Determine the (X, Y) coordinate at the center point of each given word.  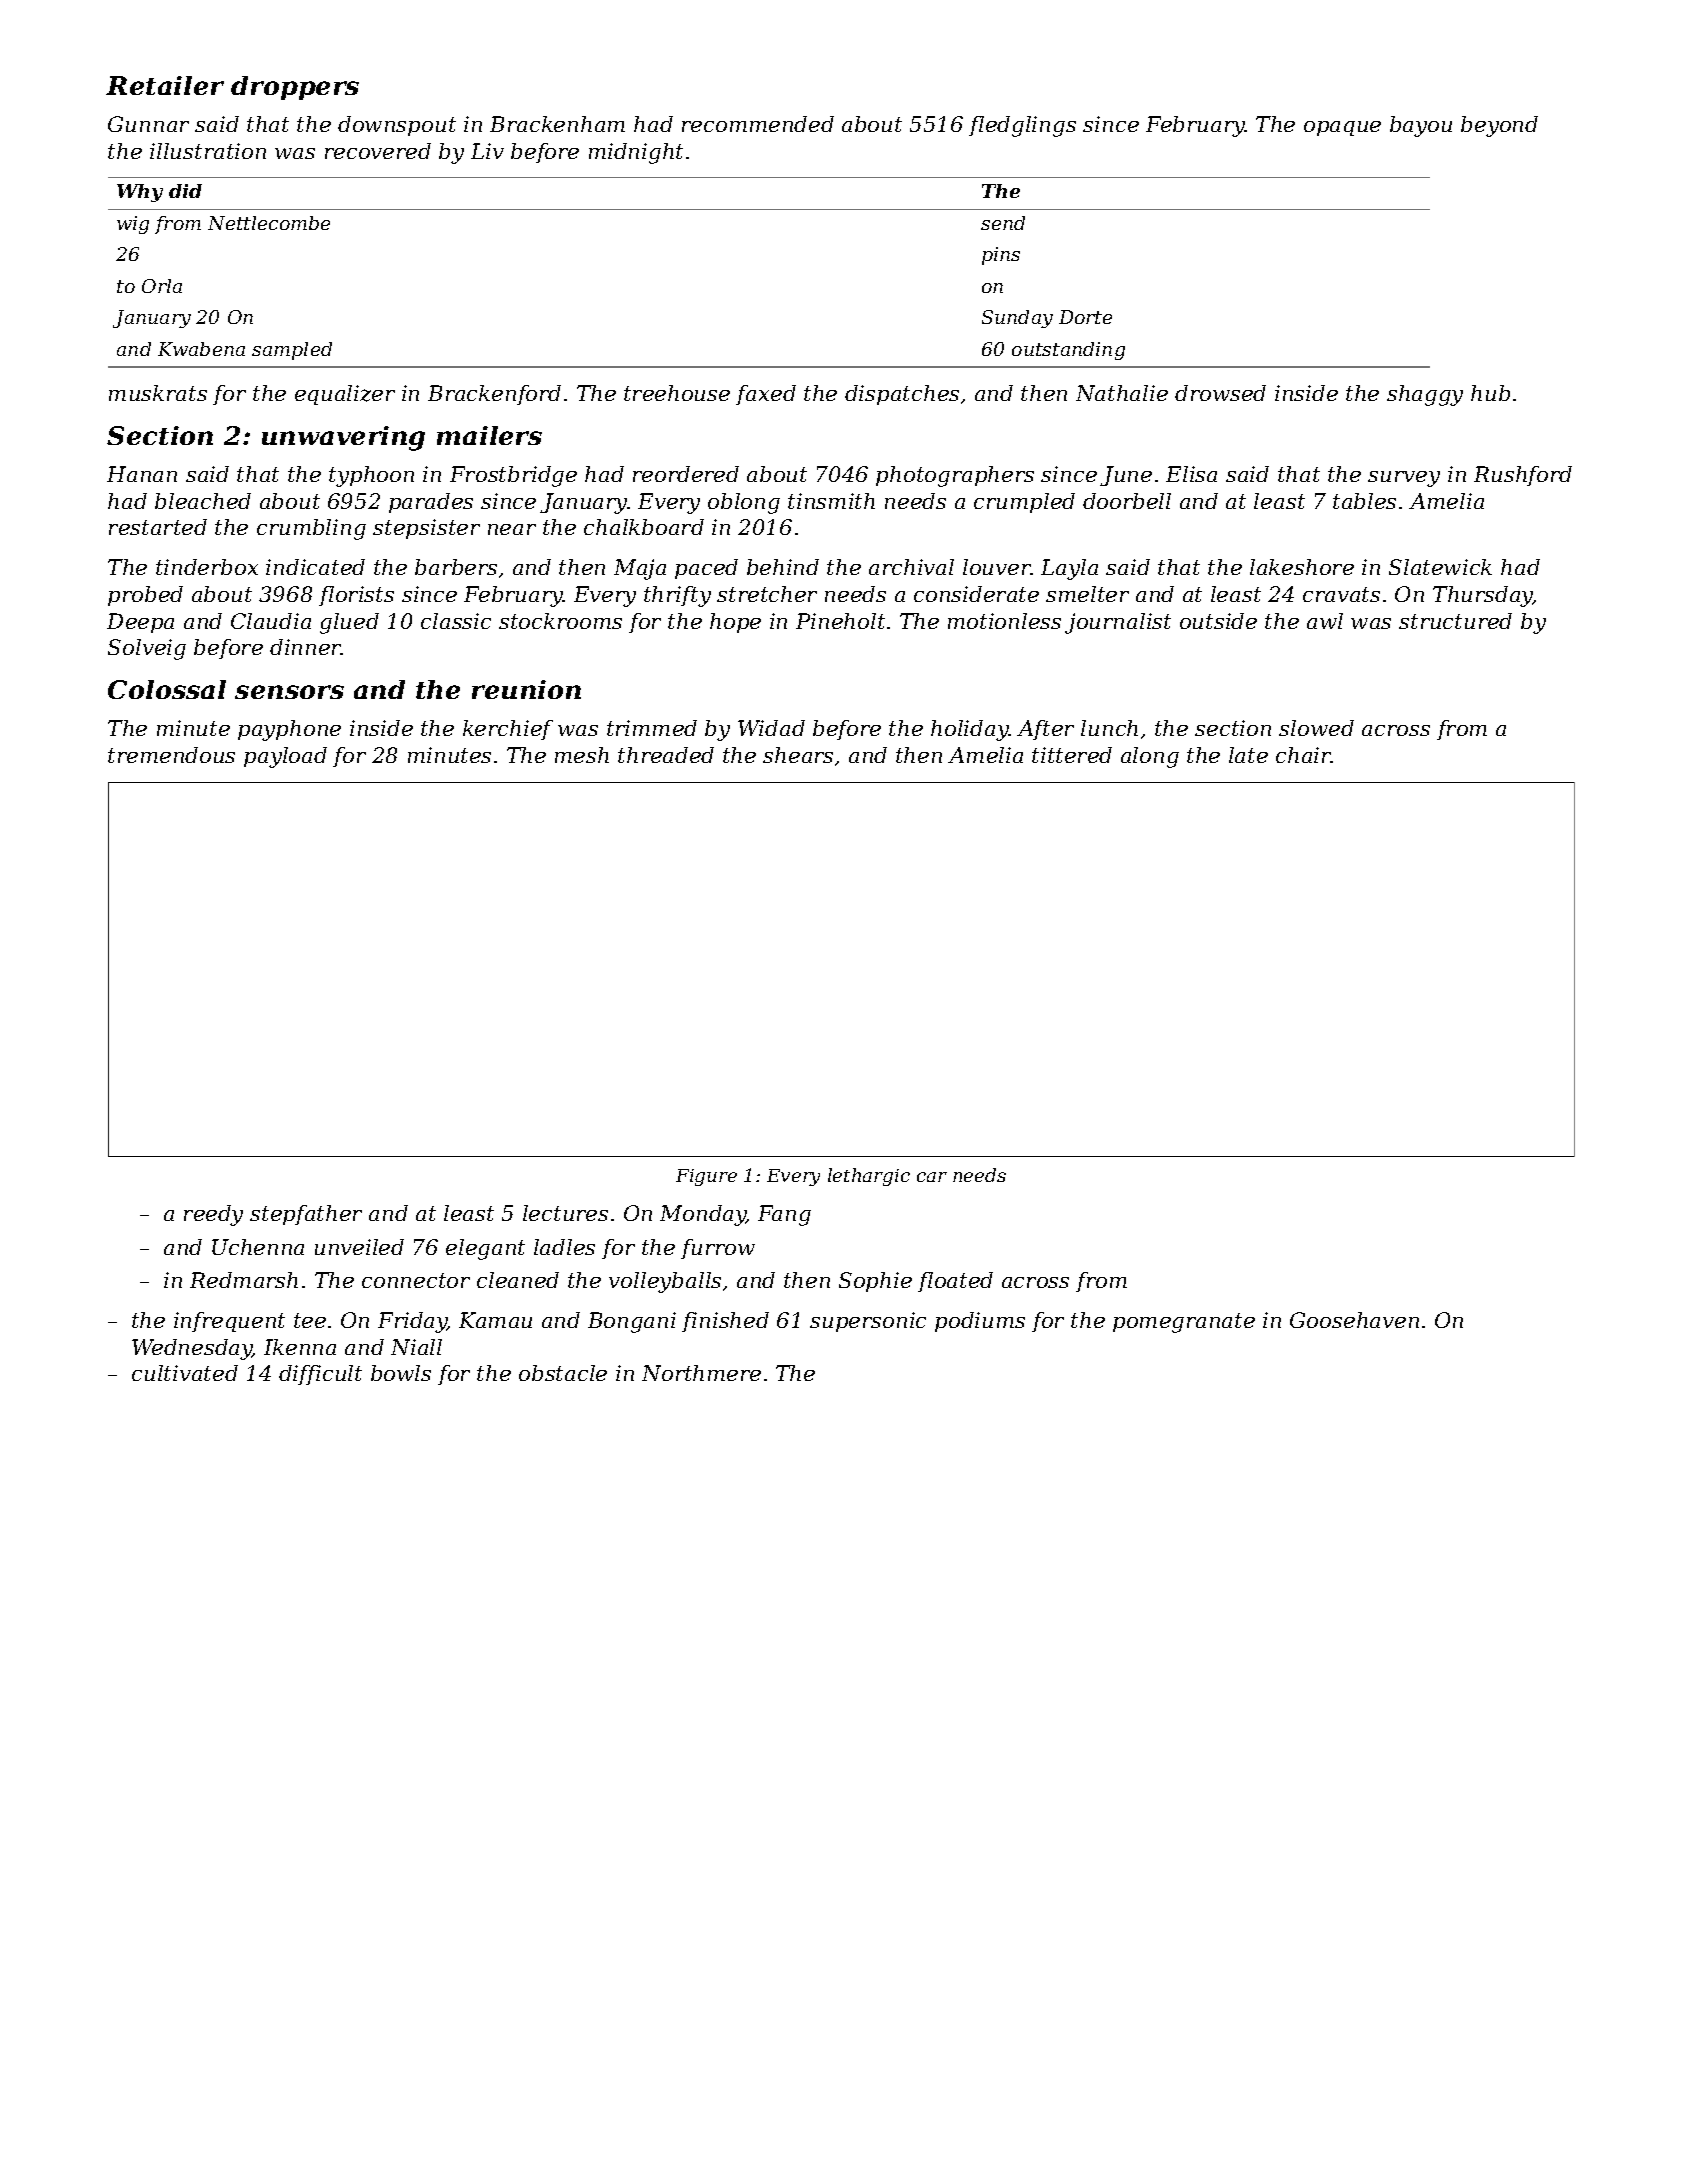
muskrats (158, 393)
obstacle (563, 1373)
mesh (582, 755)
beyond (1499, 126)
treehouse (677, 393)
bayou (1421, 126)
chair (1303, 755)
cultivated (185, 1373)
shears (798, 755)
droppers (295, 88)
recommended (758, 124)
